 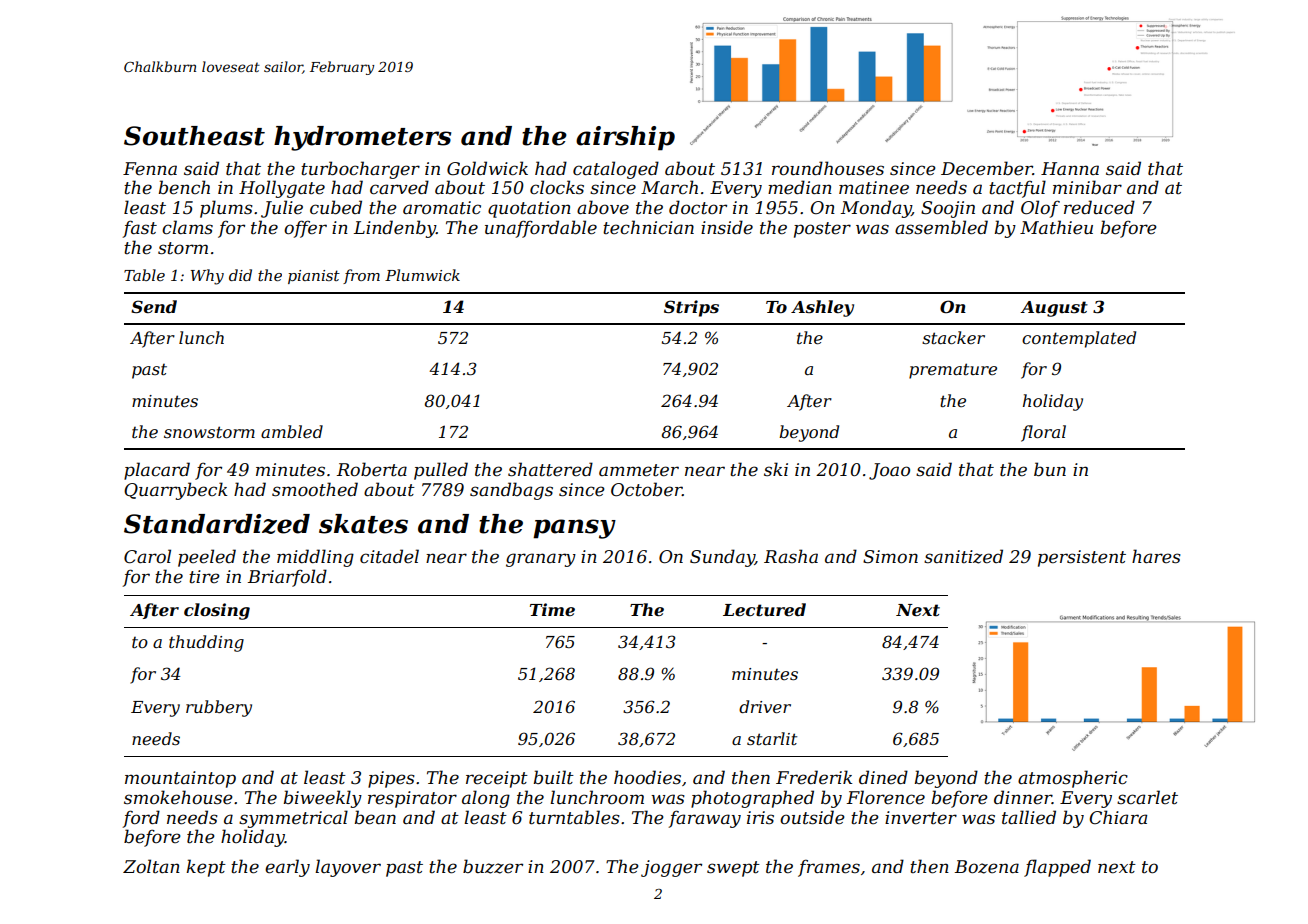 I want to click on assembled, so click(x=941, y=227).
